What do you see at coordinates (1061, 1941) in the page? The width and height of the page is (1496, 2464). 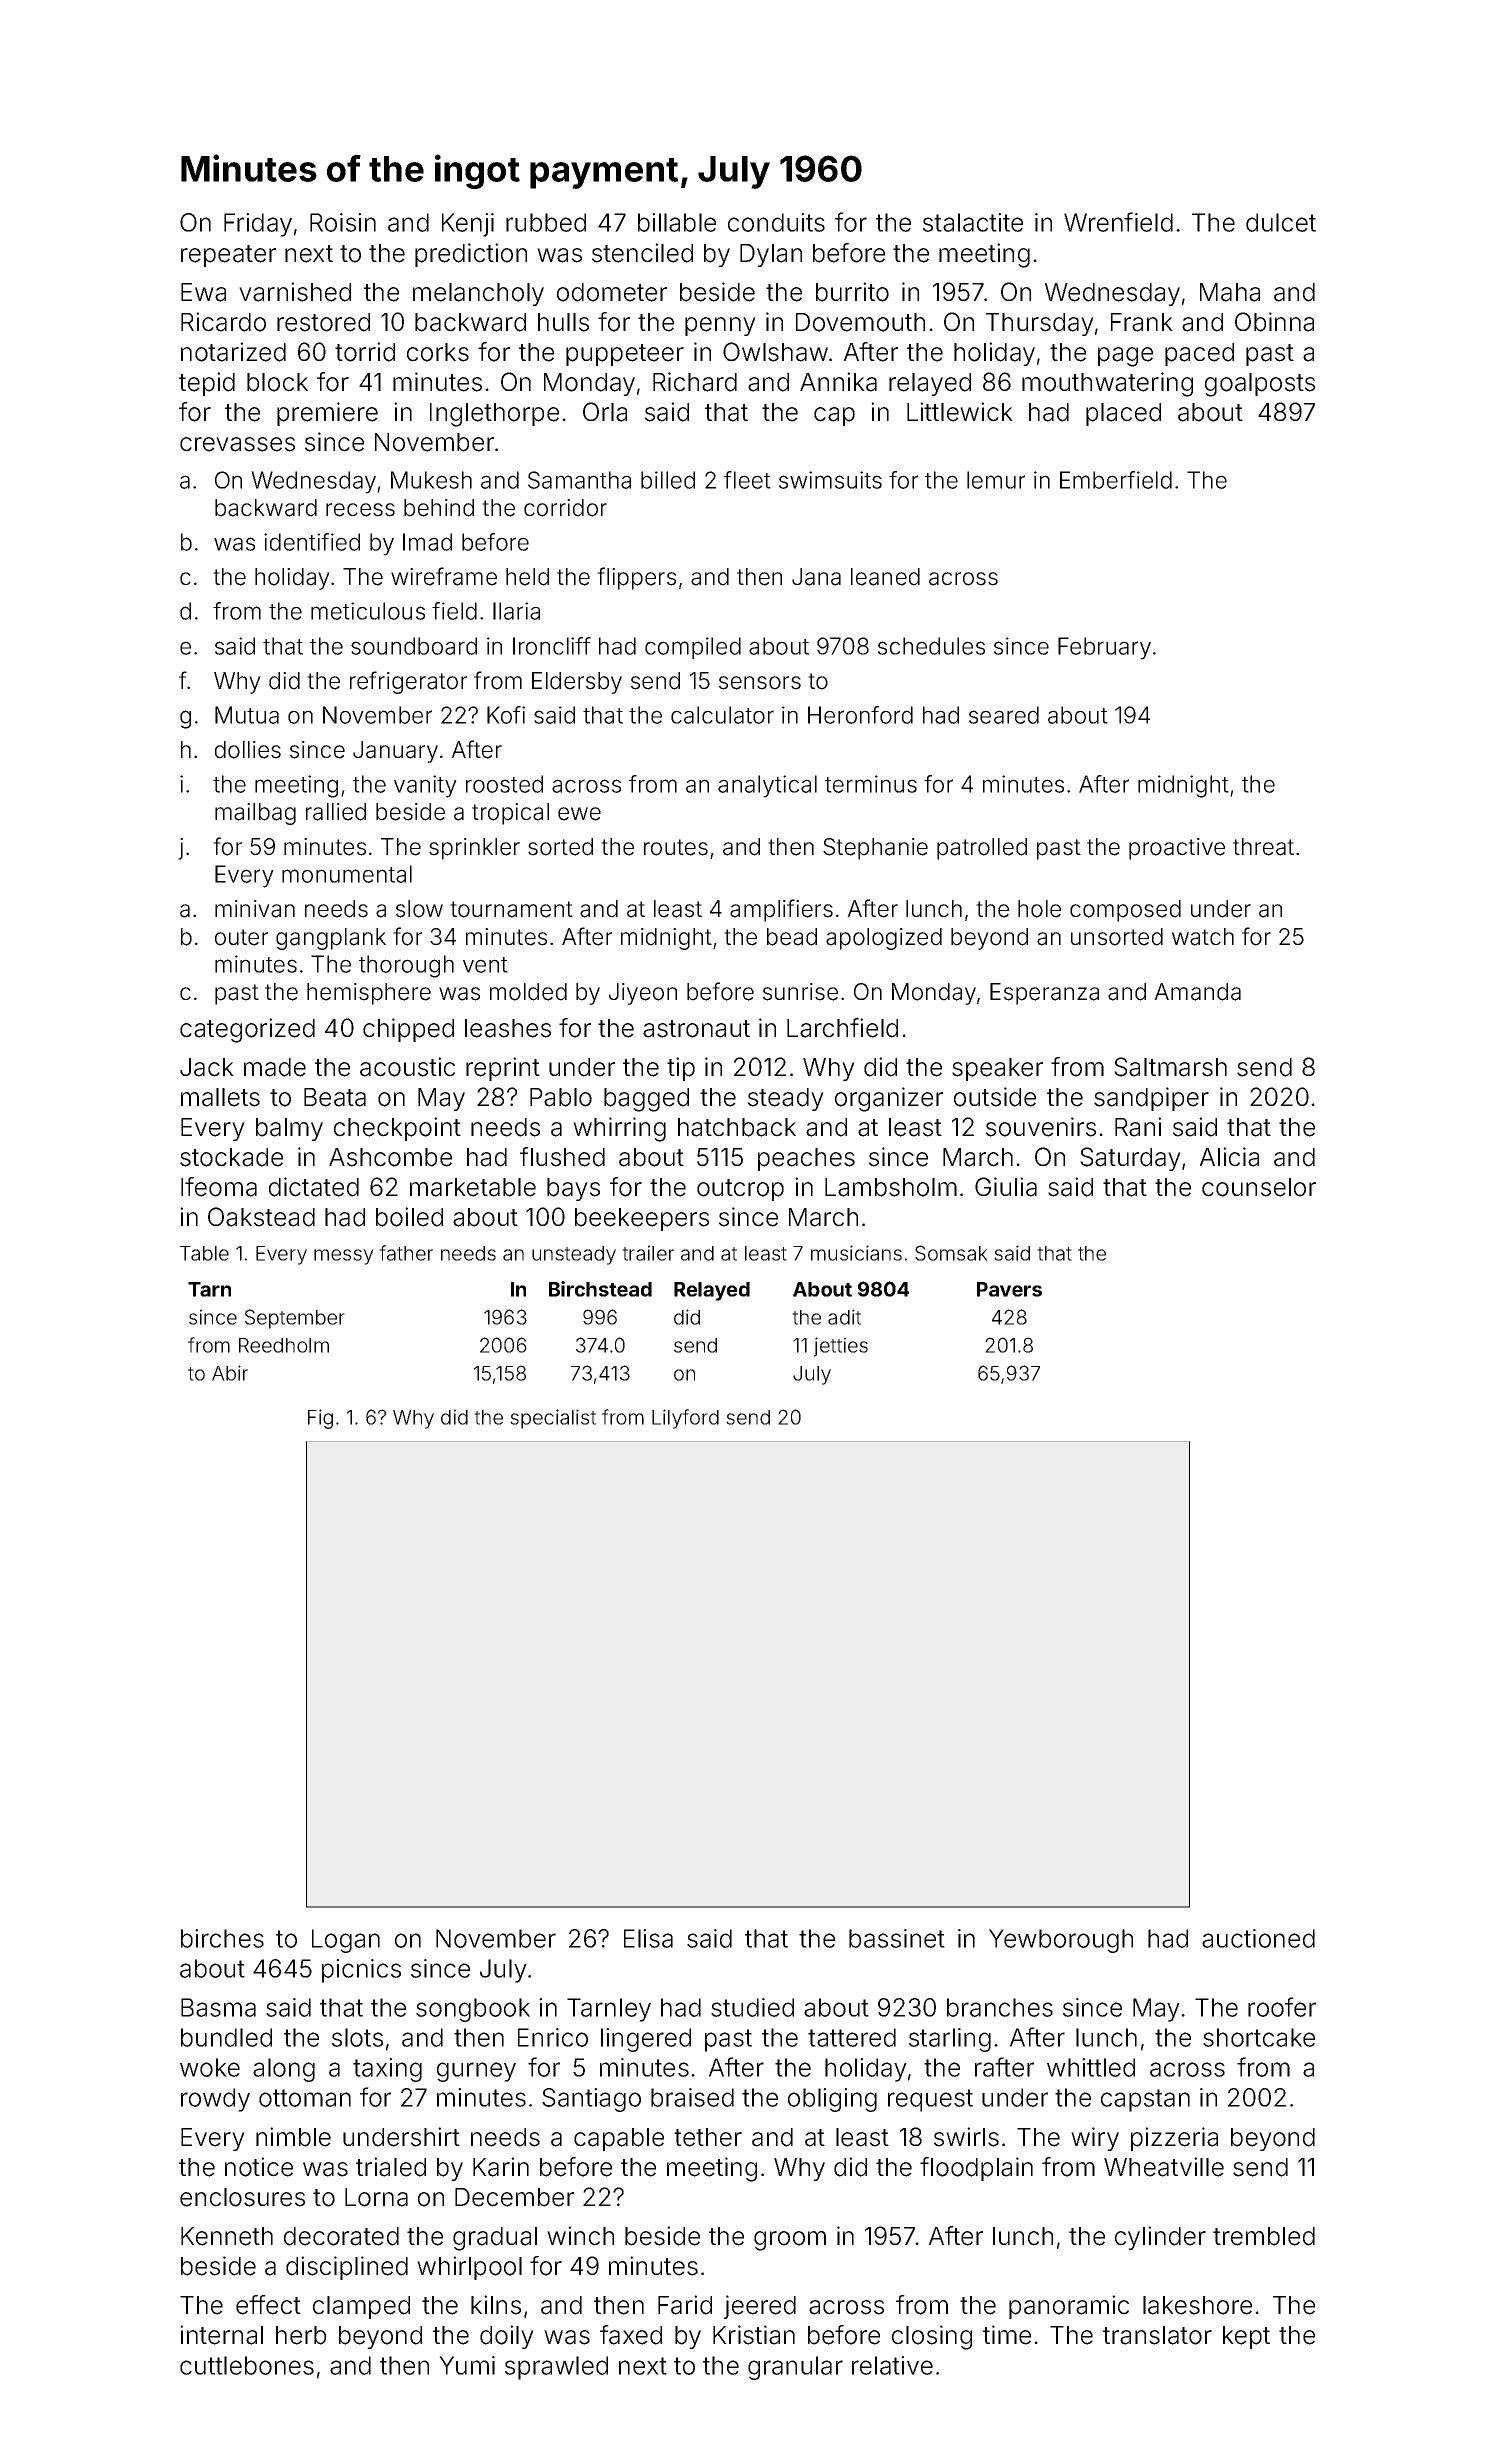 I see `Yewborough` at bounding box center [1061, 1941].
